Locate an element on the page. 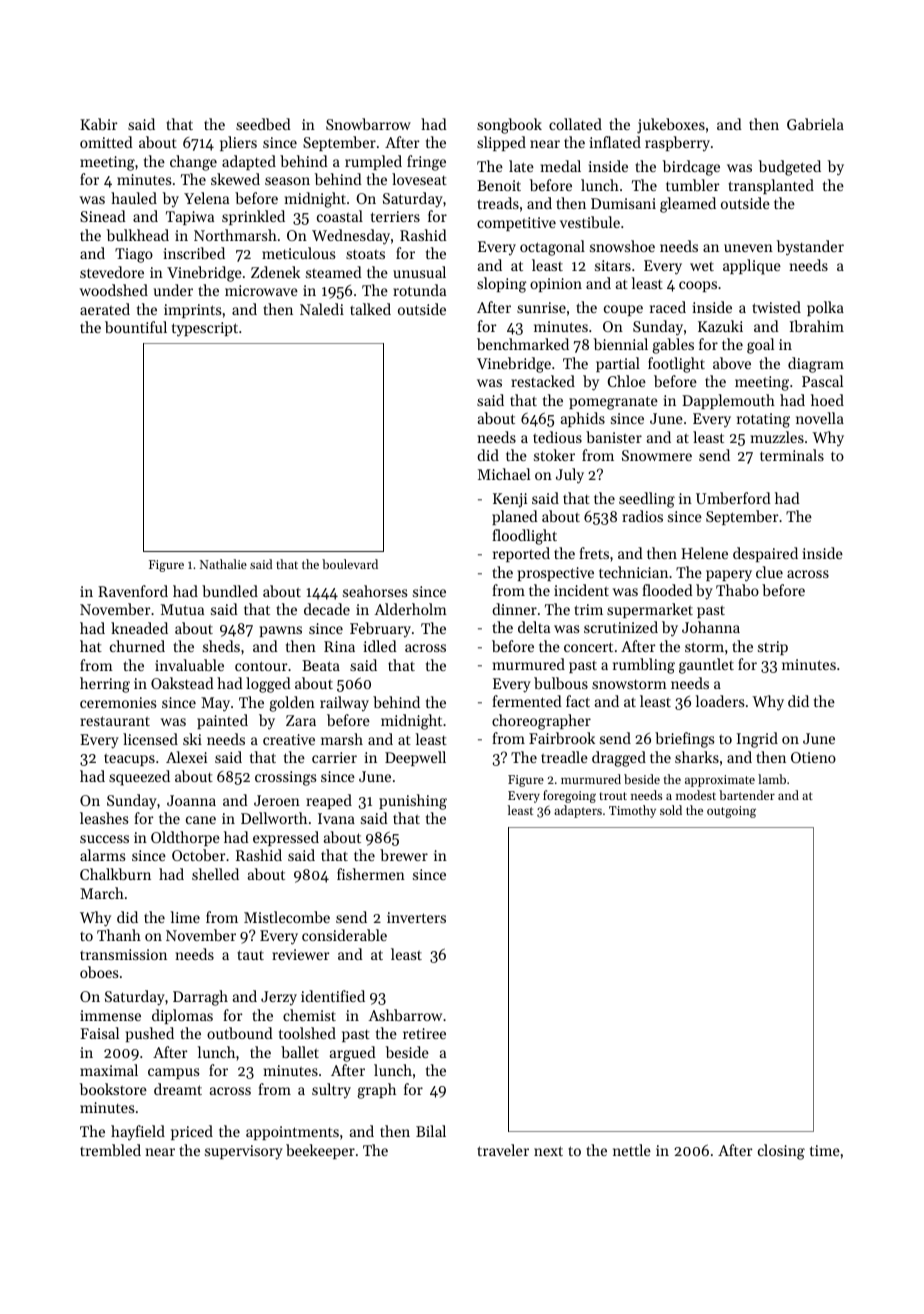 The height and width of the document is (1314, 924). March is located at coordinates (102, 893).
